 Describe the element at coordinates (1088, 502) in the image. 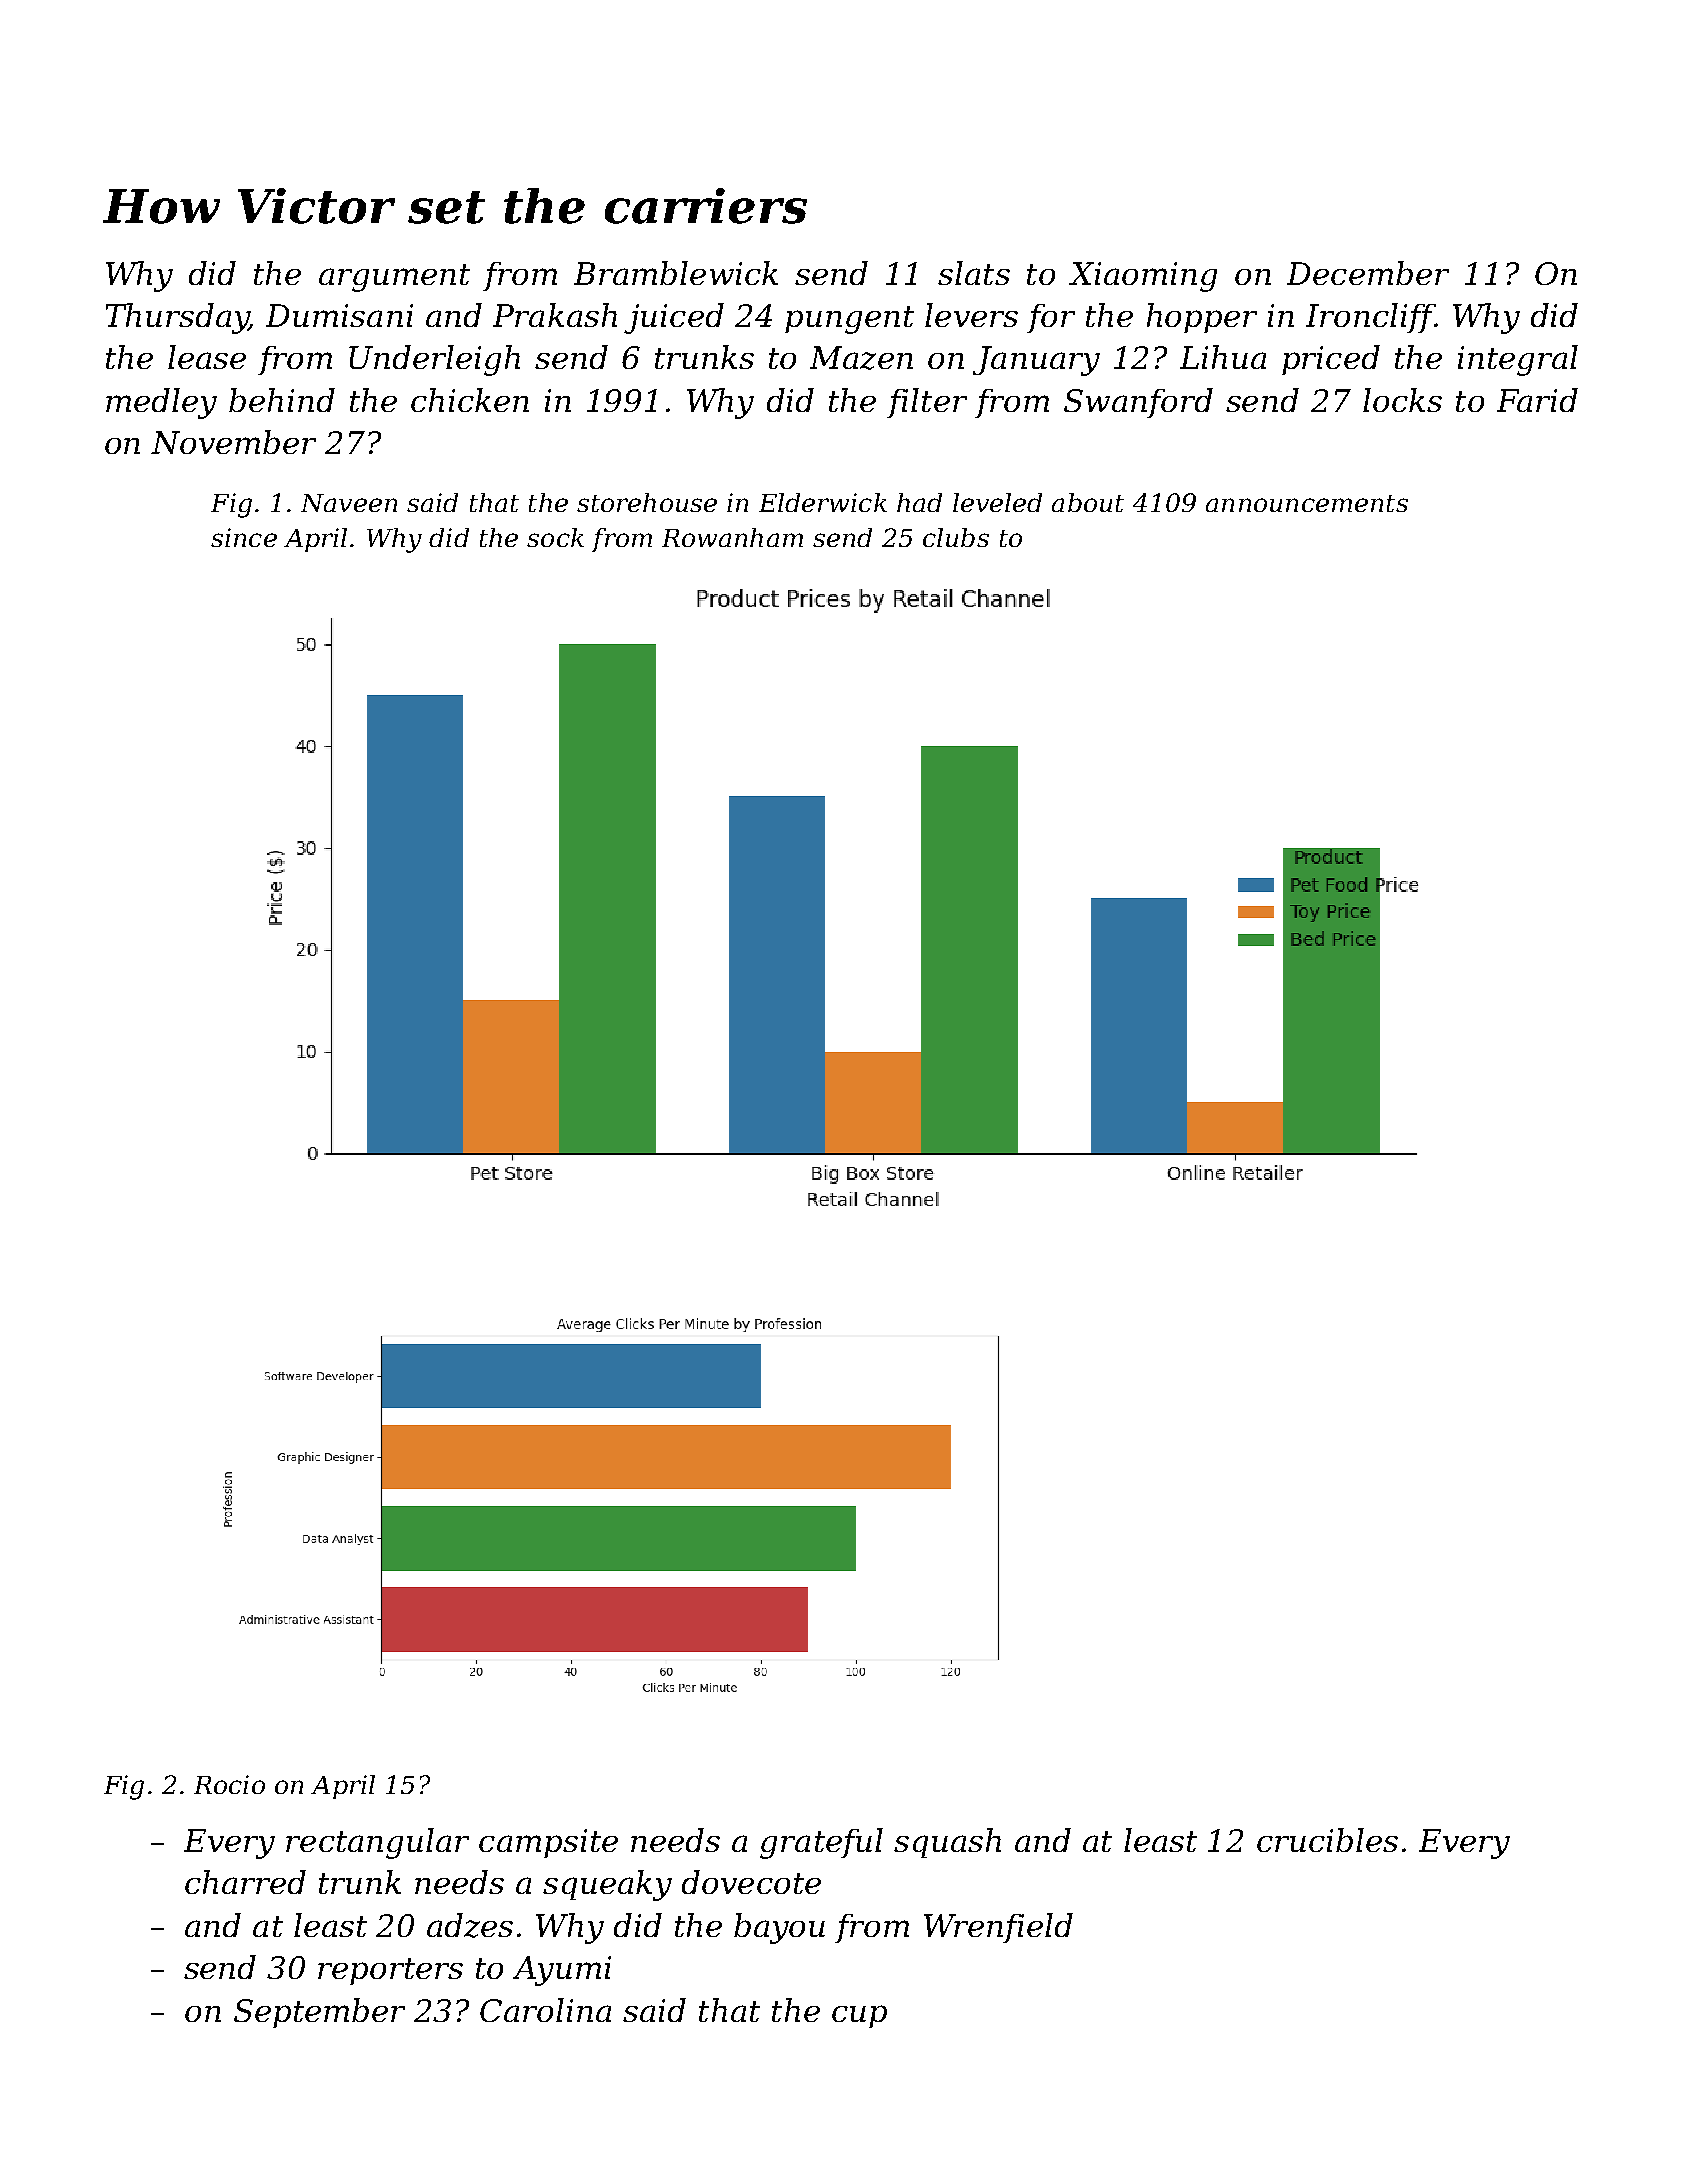

I see `about` at that location.
